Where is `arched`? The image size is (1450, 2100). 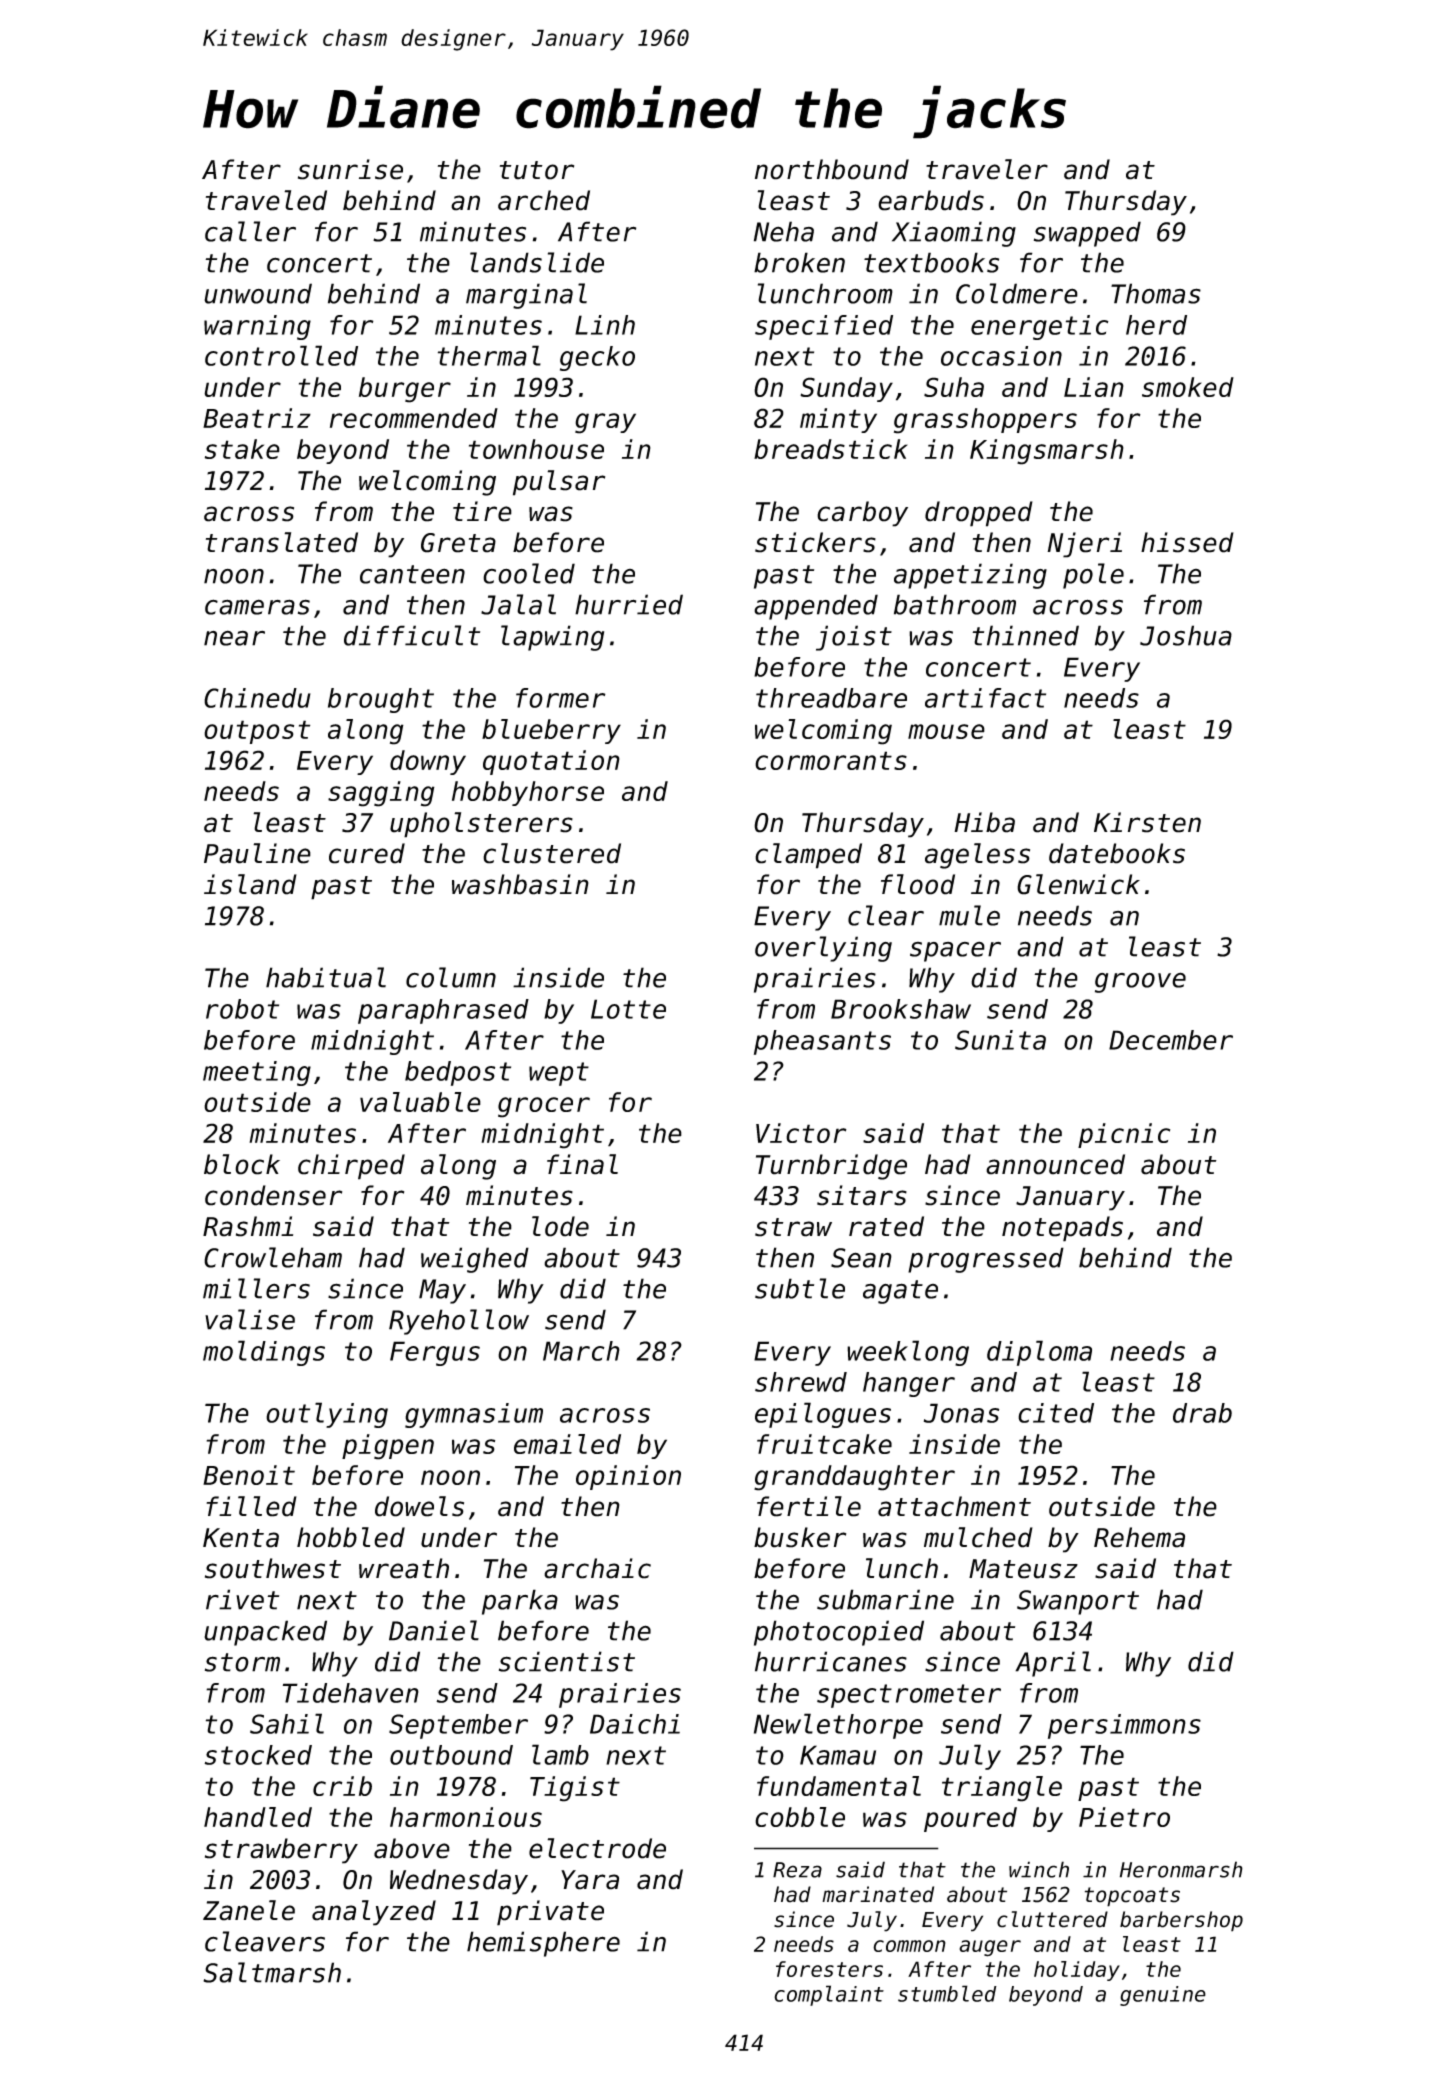 arched is located at coordinates (544, 200).
